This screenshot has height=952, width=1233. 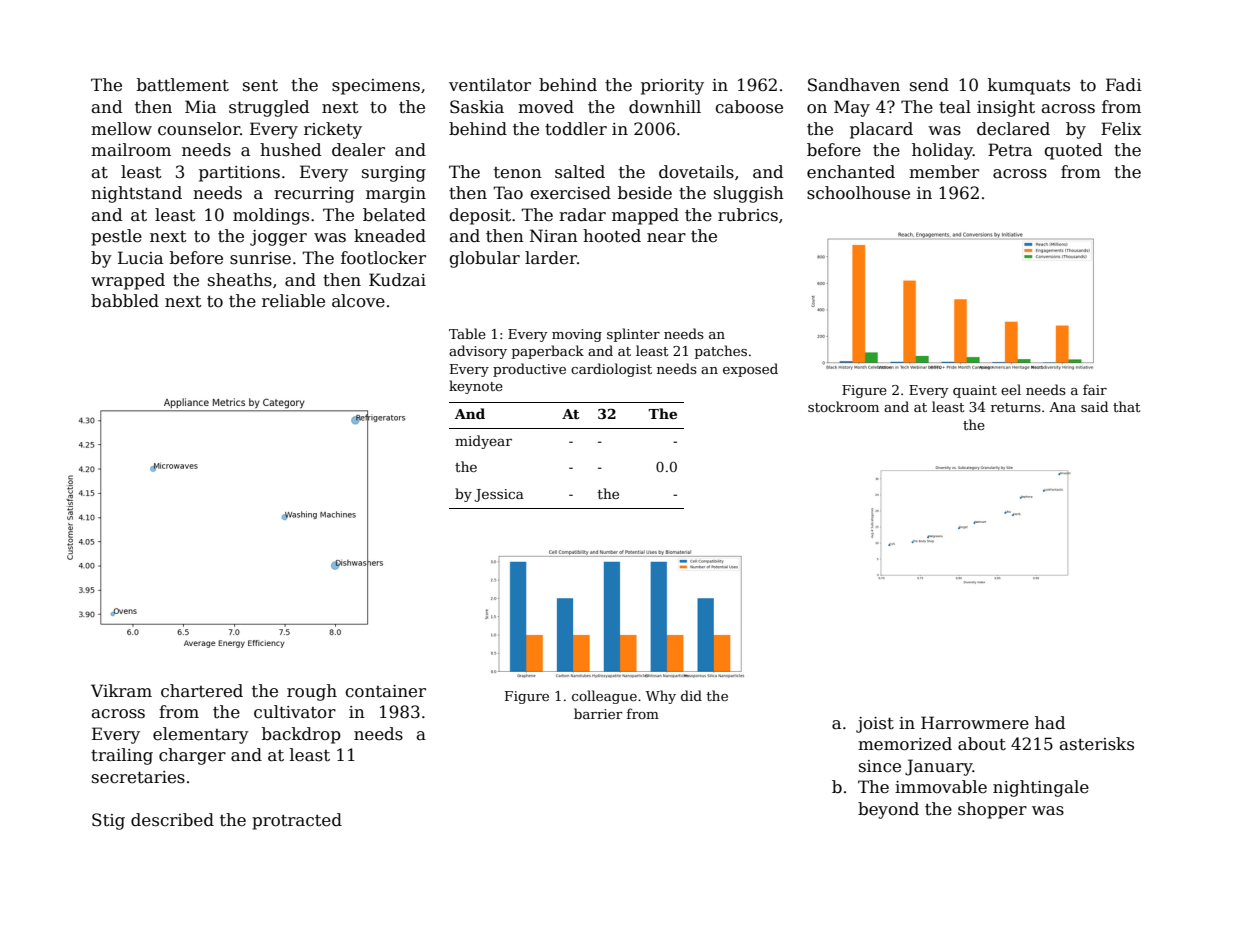 I want to click on fair, so click(x=1095, y=389).
